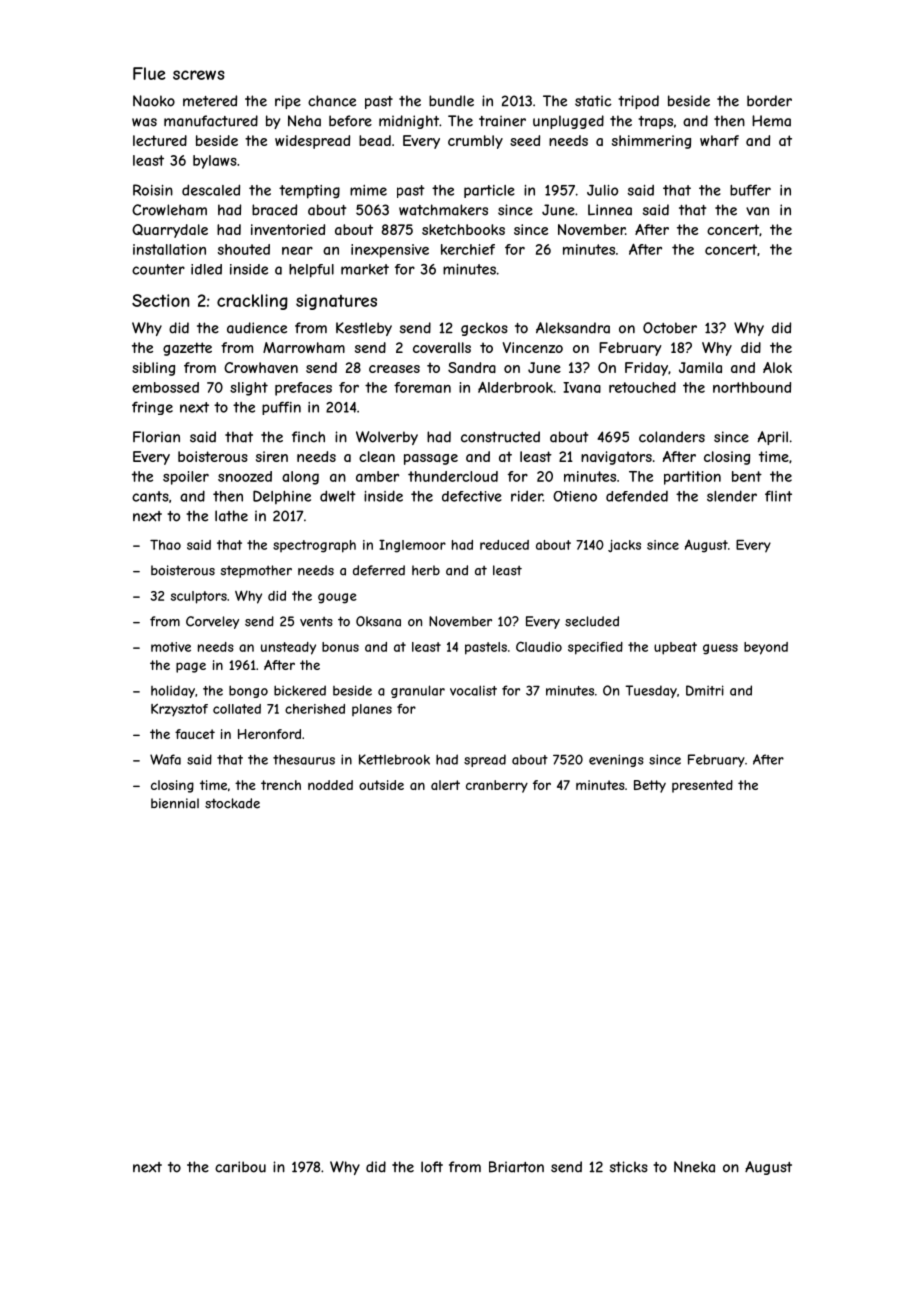  Describe the element at coordinates (451, 101) in the screenshot. I see `bundle` at that location.
